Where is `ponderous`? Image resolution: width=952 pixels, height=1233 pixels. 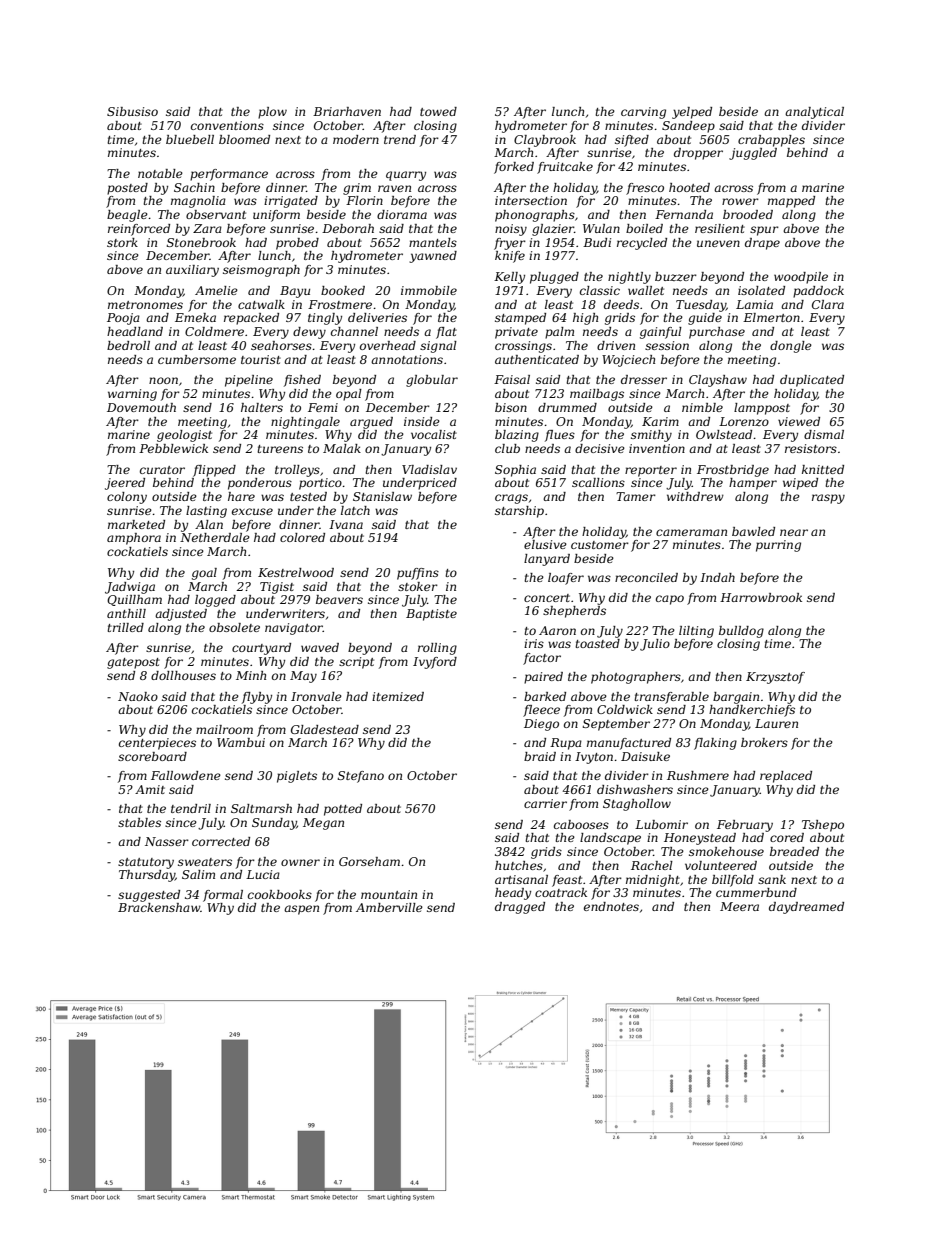
ponderous is located at coordinates (260, 484).
